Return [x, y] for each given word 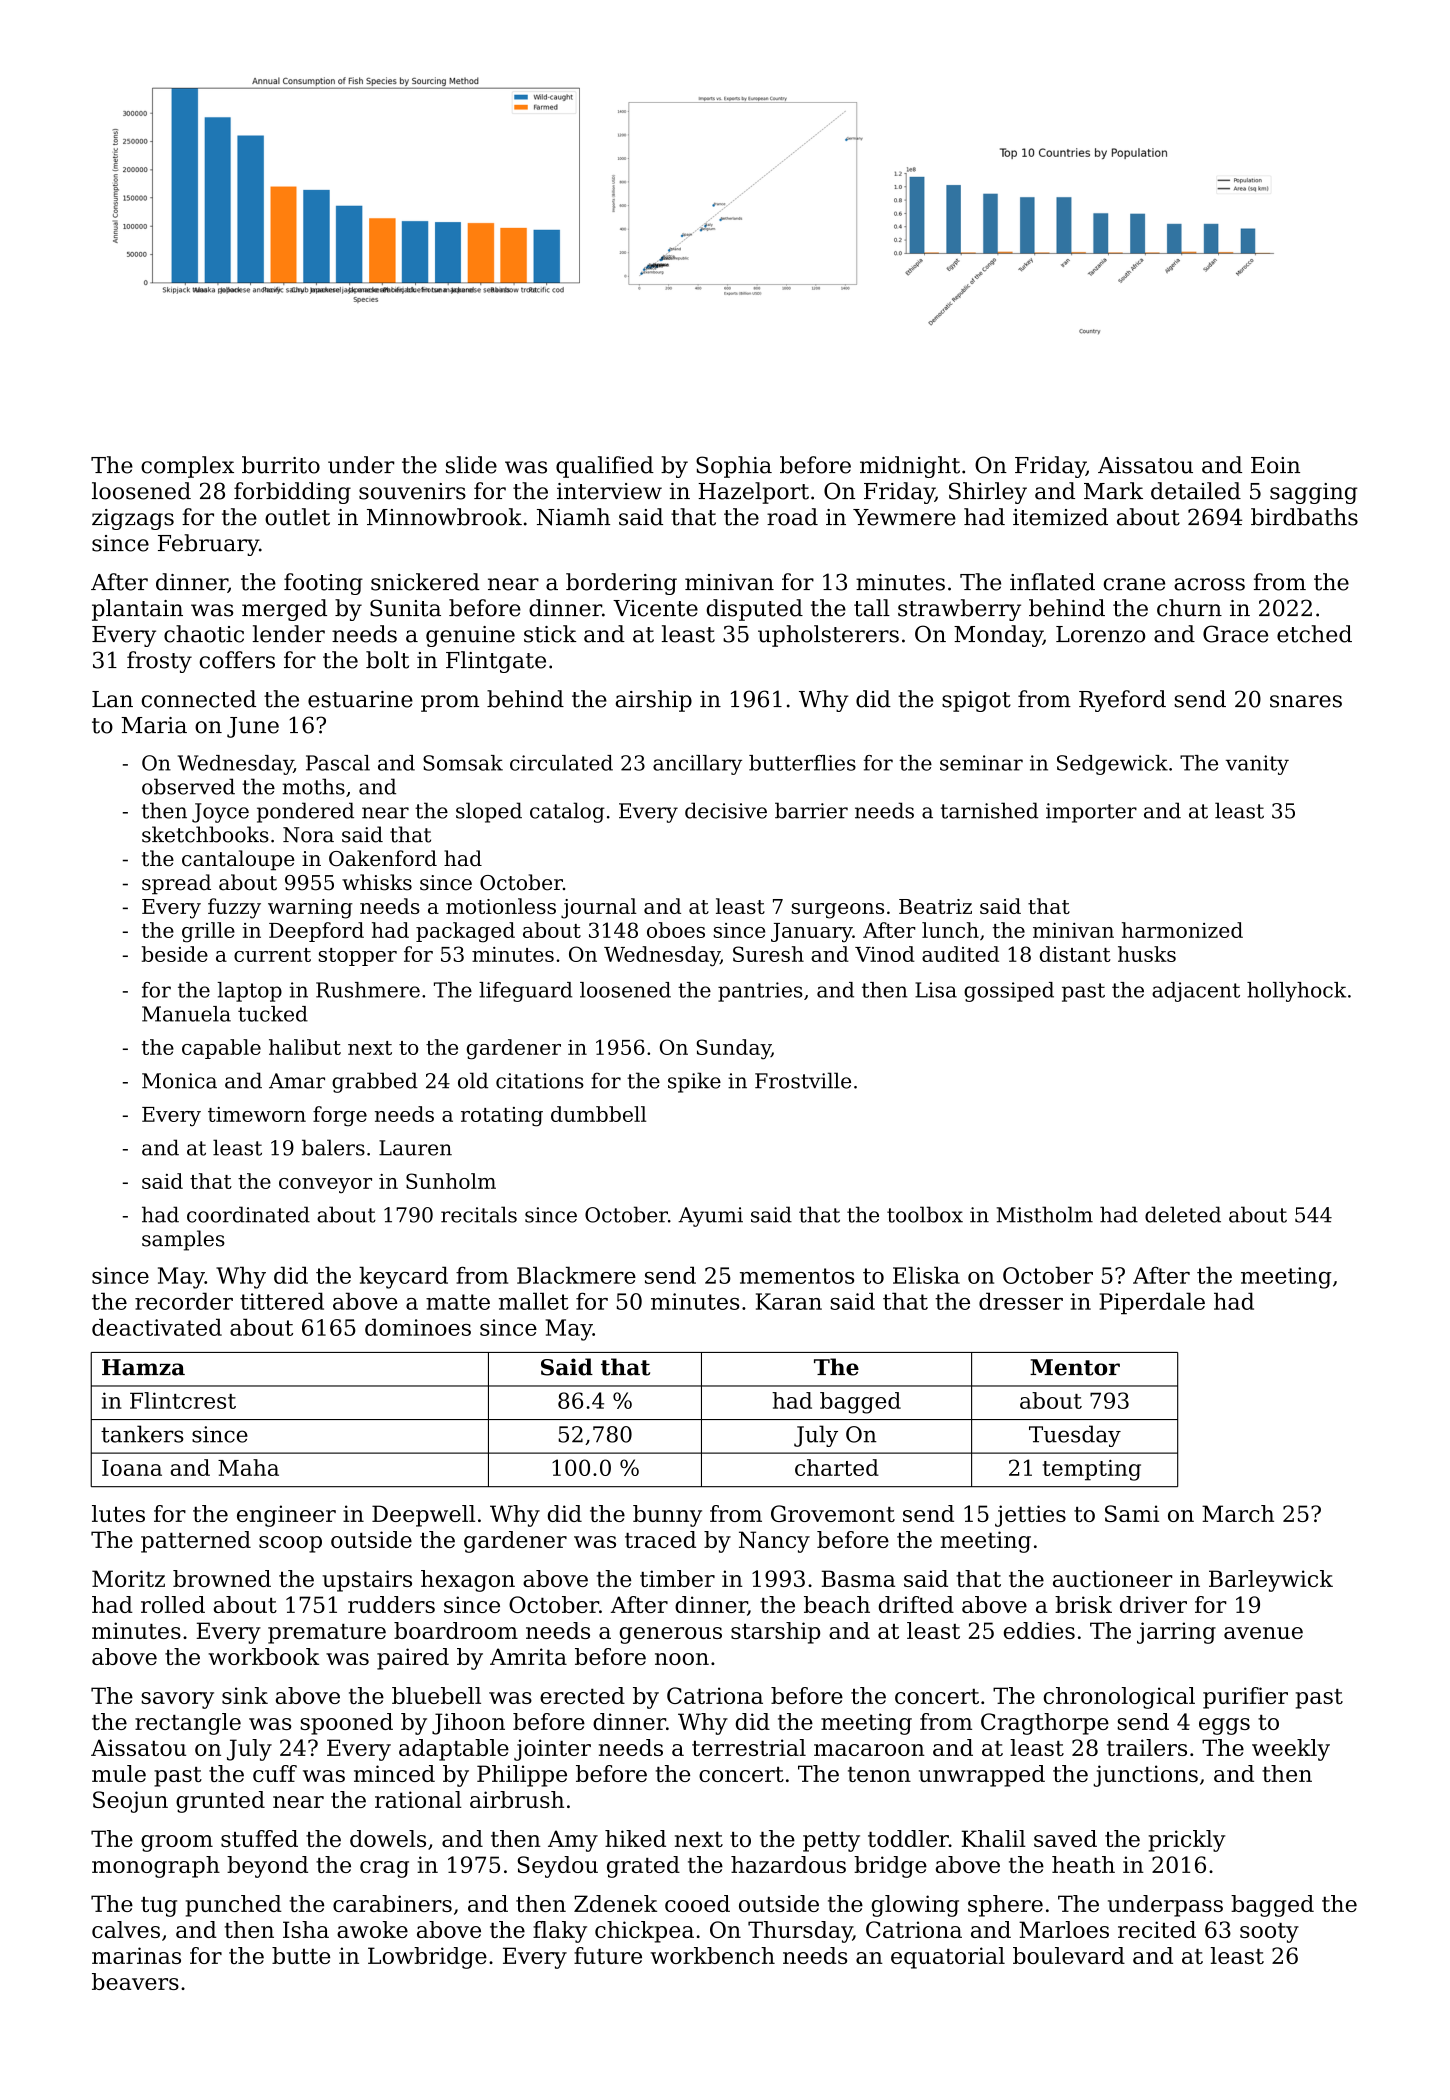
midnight [910, 467]
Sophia [734, 467]
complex [187, 467]
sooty [1269, 1933]
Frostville [803, 1080]
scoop [290, 1544]
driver [1153, 1604]
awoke [372, 1929]
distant [1075, 954]
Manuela [186, 1014]
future [608, 1955]
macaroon [869, 1750]
